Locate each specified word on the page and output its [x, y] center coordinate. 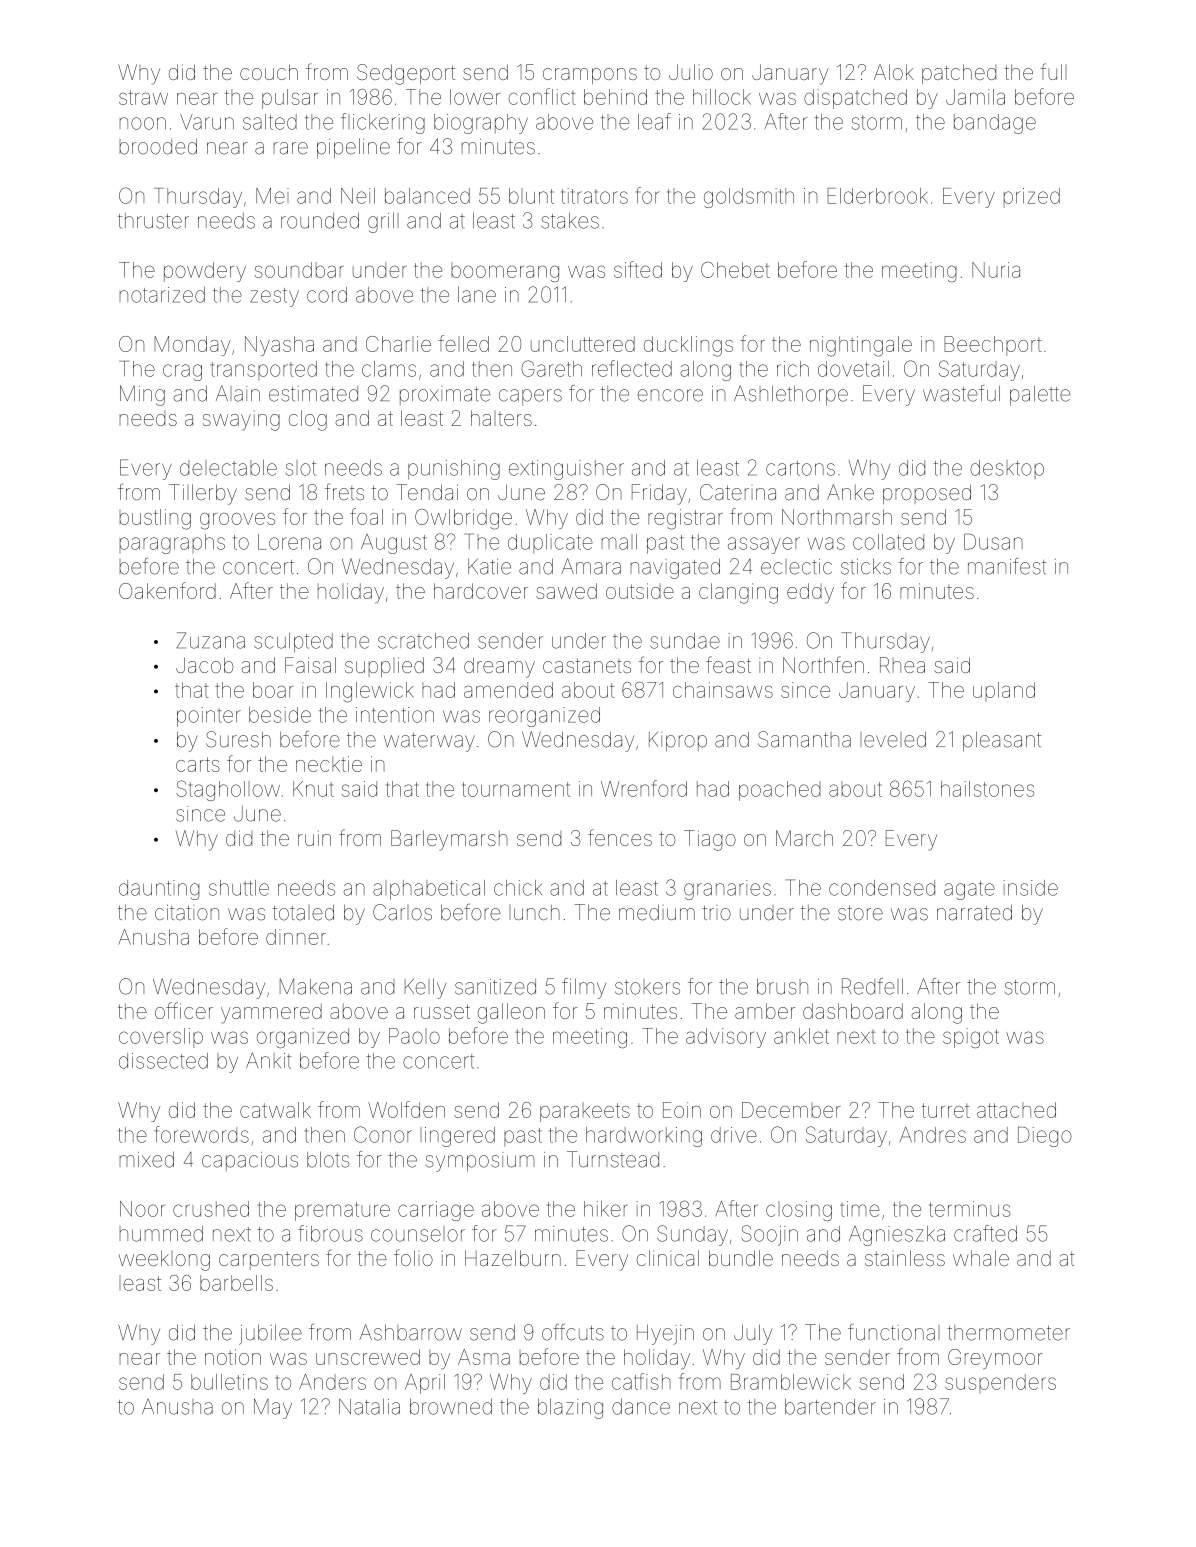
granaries [727, 890]
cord [327, 295]
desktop [1007, 469]
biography [481, 124]
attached [1016, 1110]
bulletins [229, 1382]
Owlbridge [463, 519]
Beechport [993, 346]
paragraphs [172, 544]
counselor [418, 1234]
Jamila [975, 97]
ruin [314, 838]
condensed [882, 888]
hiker [606, 1209]
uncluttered [583, 344]
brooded [158, 146]
